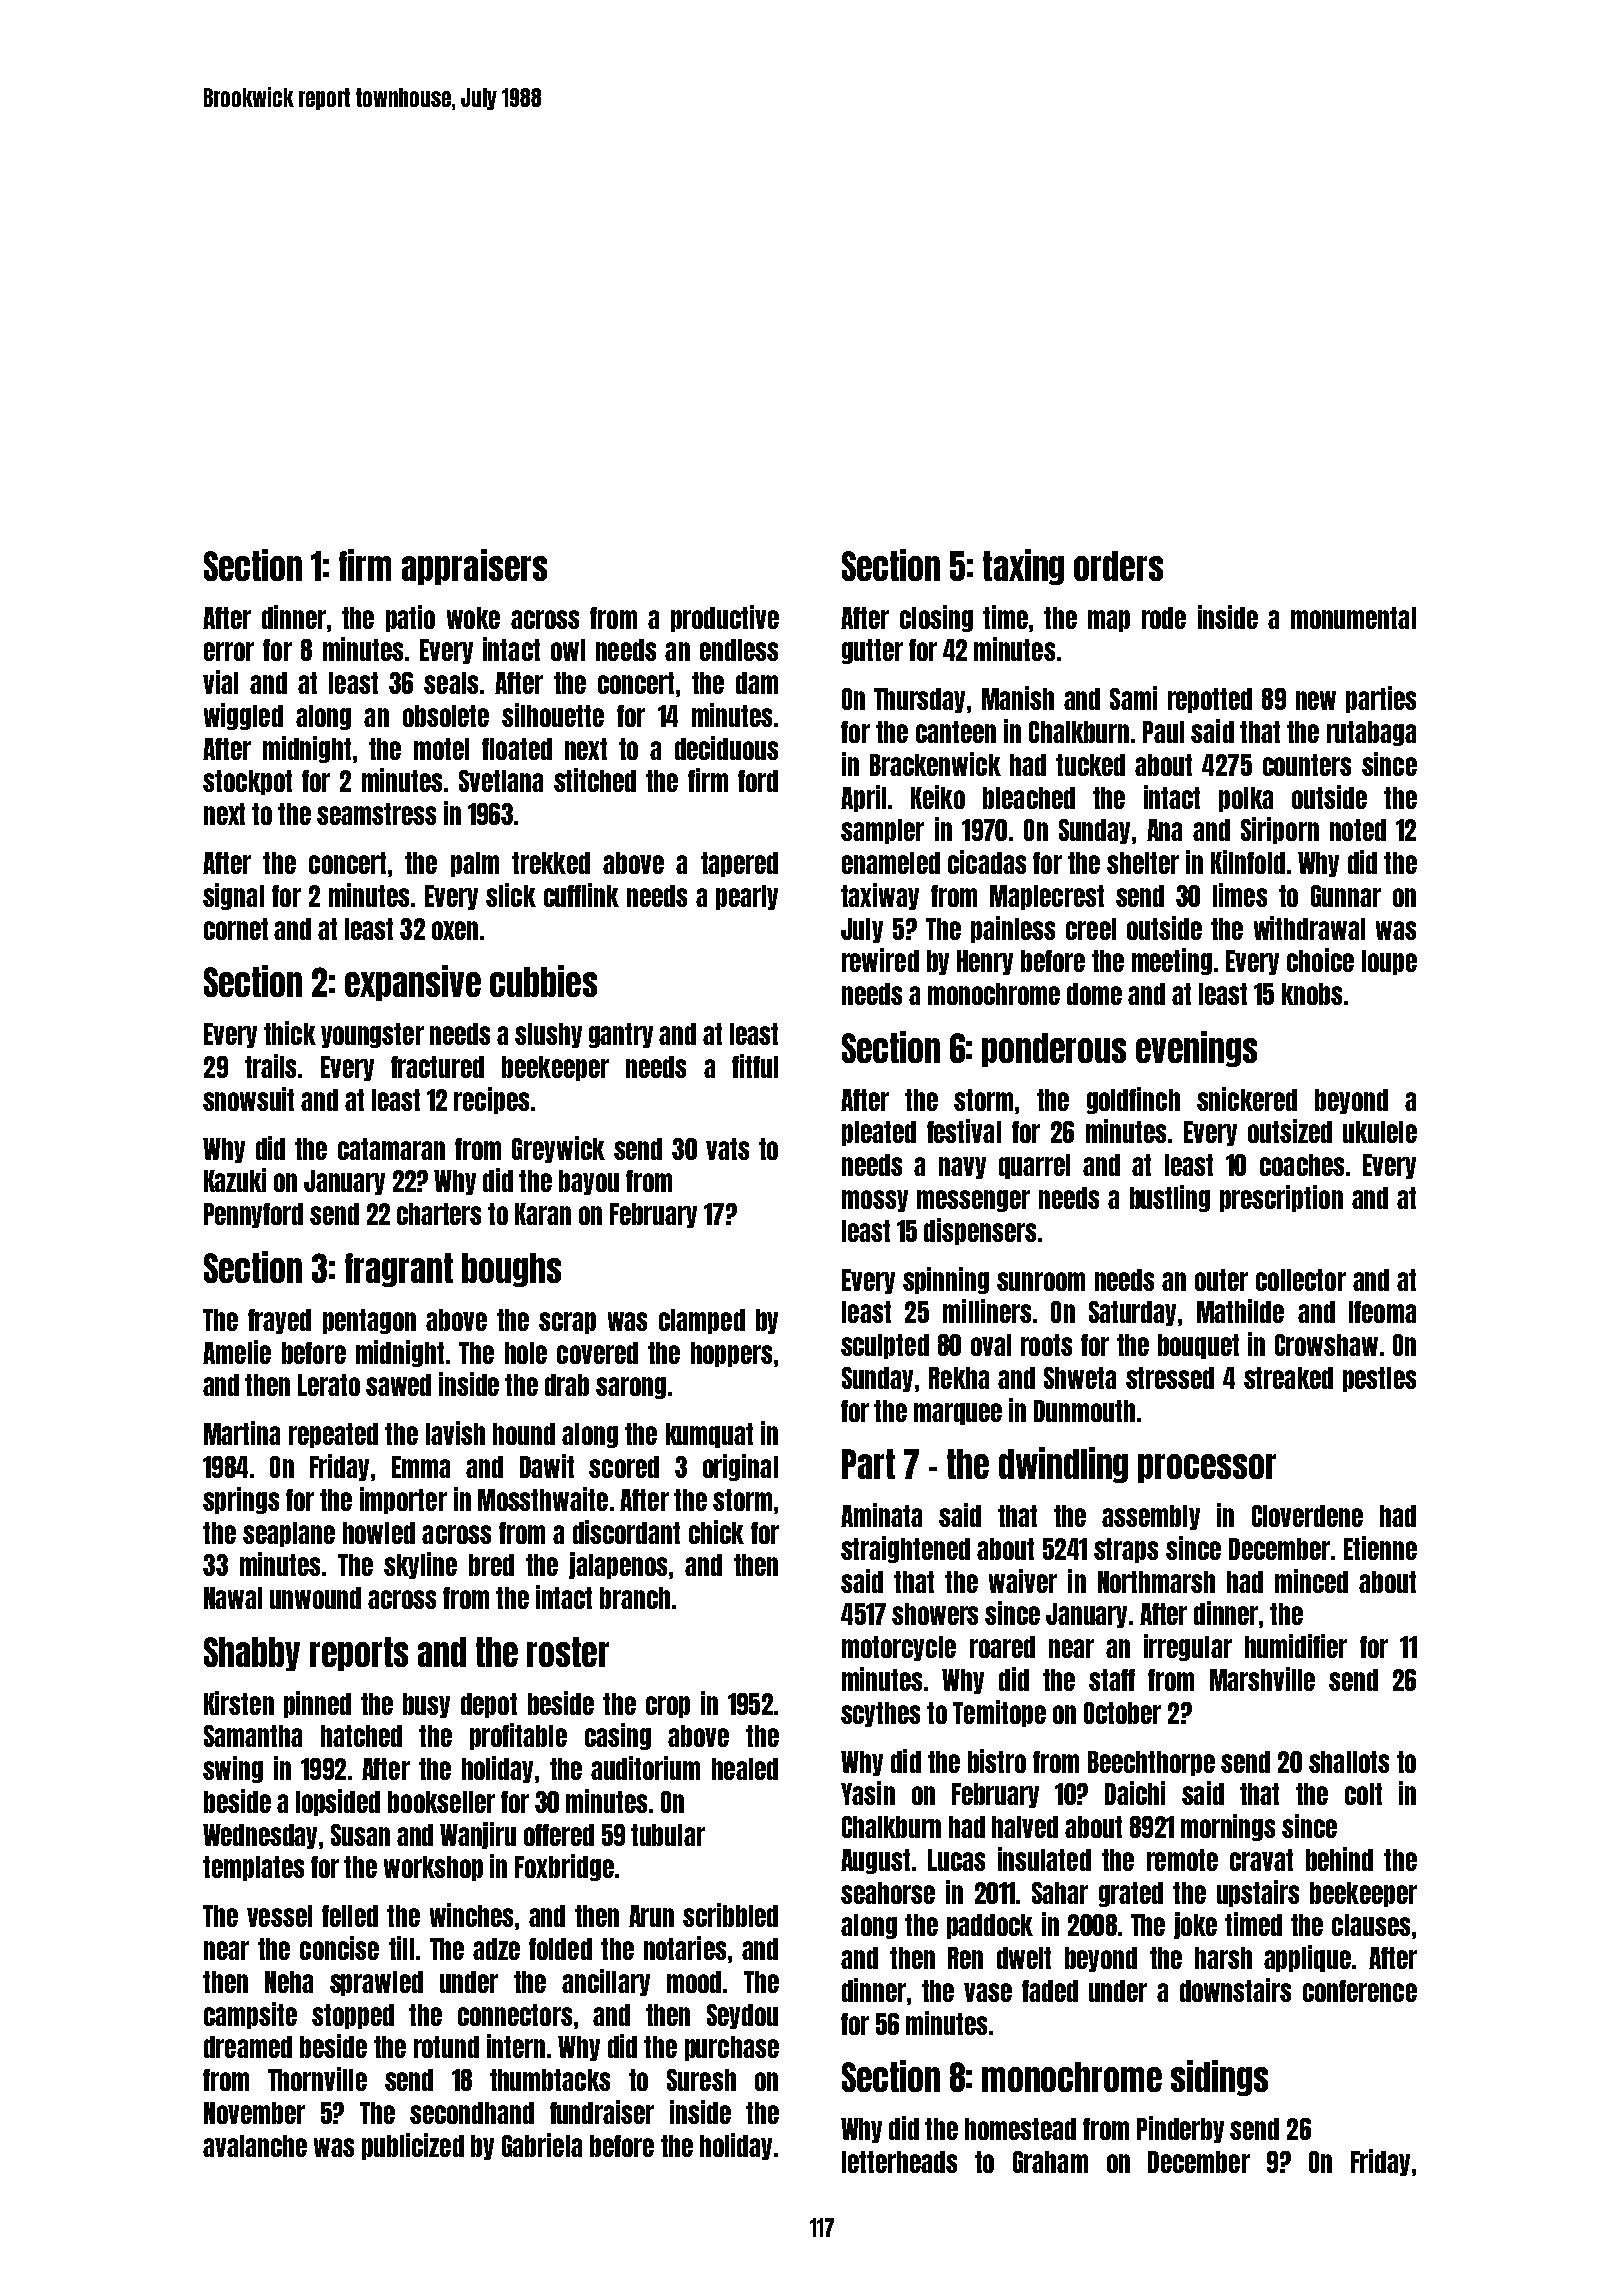 The image size is (1620, 2292). What do you see at coordinates (1133, 698) in the page?
I see `Sami` at bounding box center [1133, 698].
